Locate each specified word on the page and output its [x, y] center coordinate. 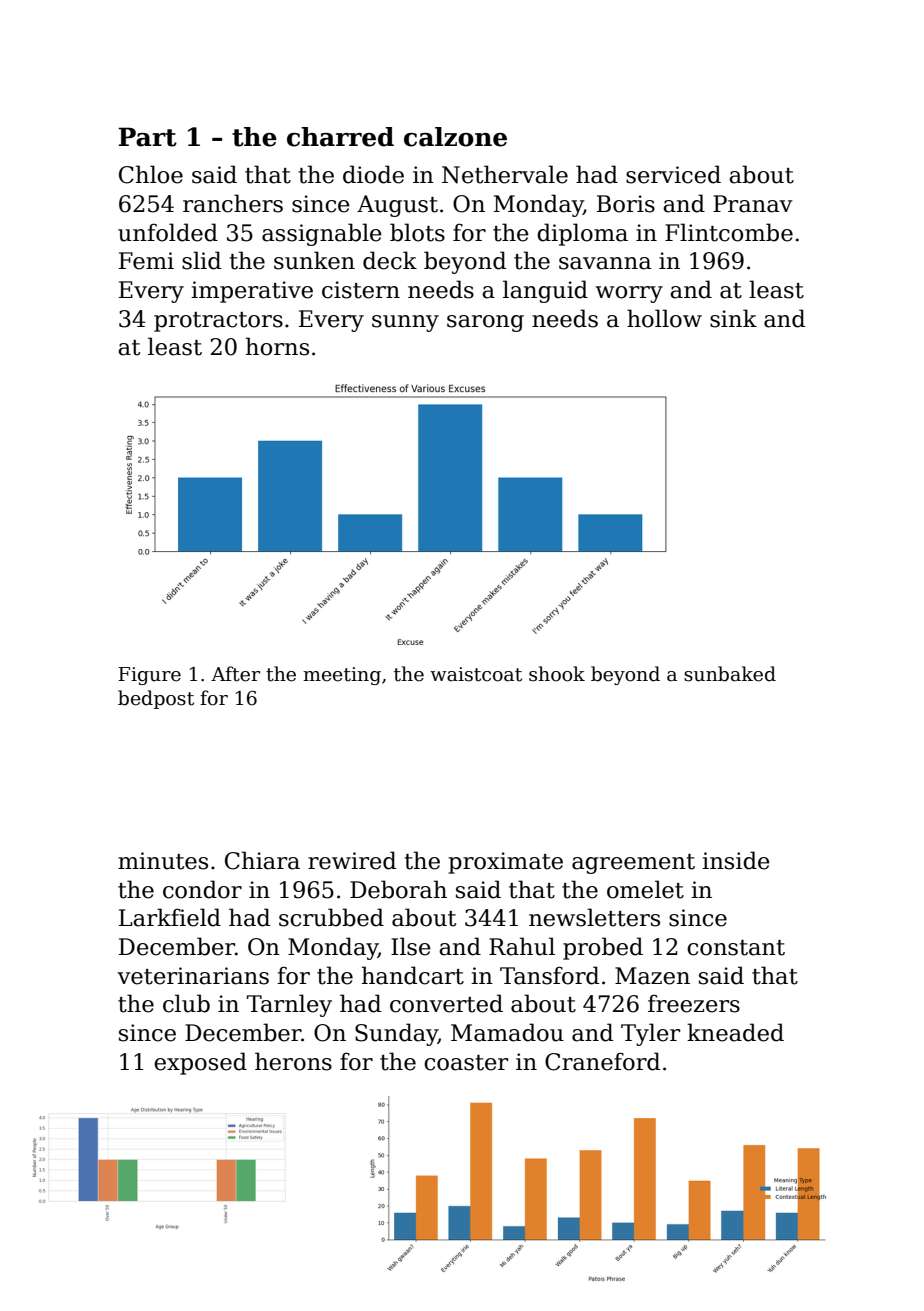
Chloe [151, 174]
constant [736, 948]
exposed [200, 1063]
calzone [455, 137]
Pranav [753, 204]
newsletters [594, 917]
